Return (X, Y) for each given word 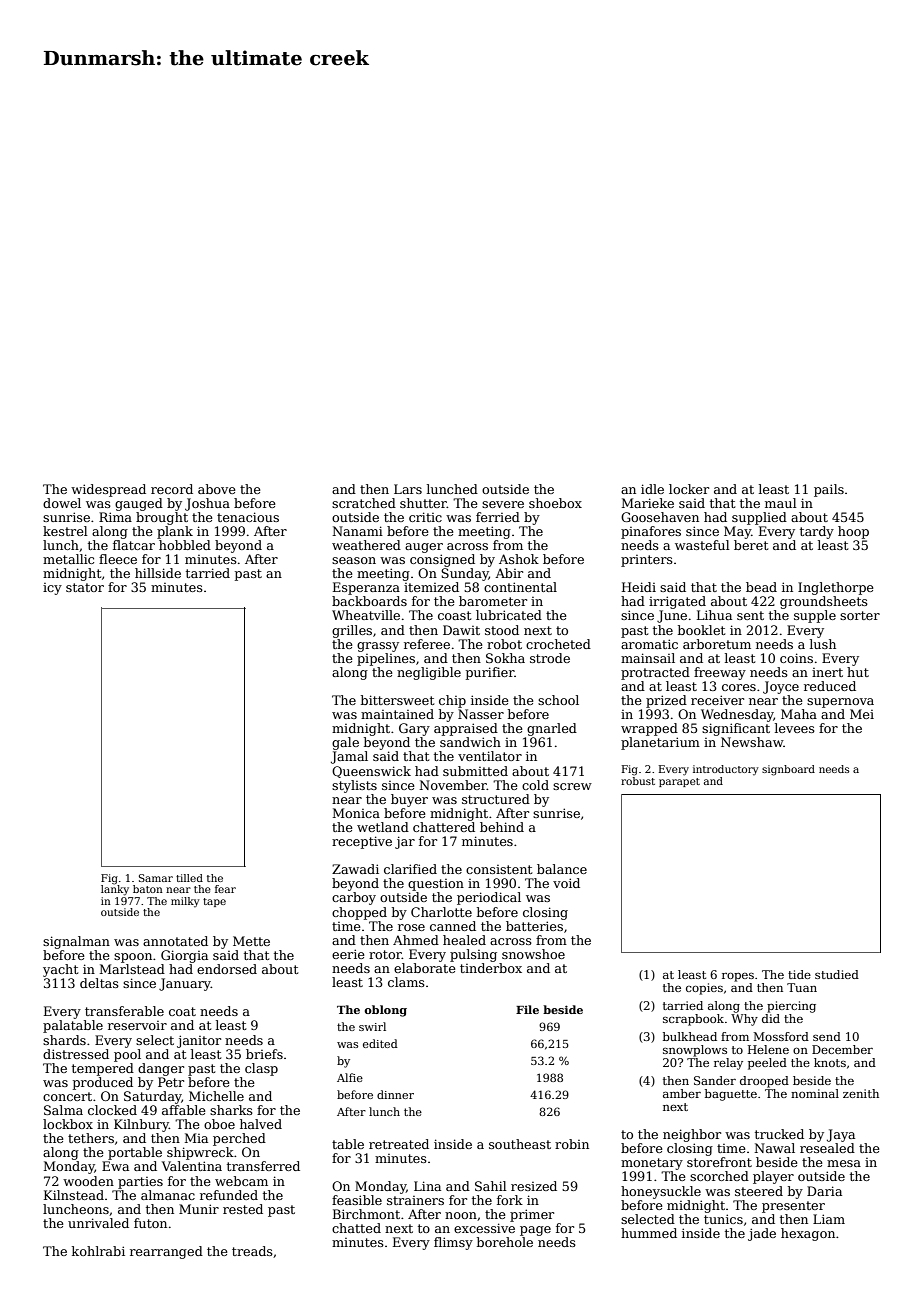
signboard (788, 770)
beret (751, 545)
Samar (156, 878)
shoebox (555, 503)
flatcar (134, 545)
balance (562, 869)
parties (140, 1183)
